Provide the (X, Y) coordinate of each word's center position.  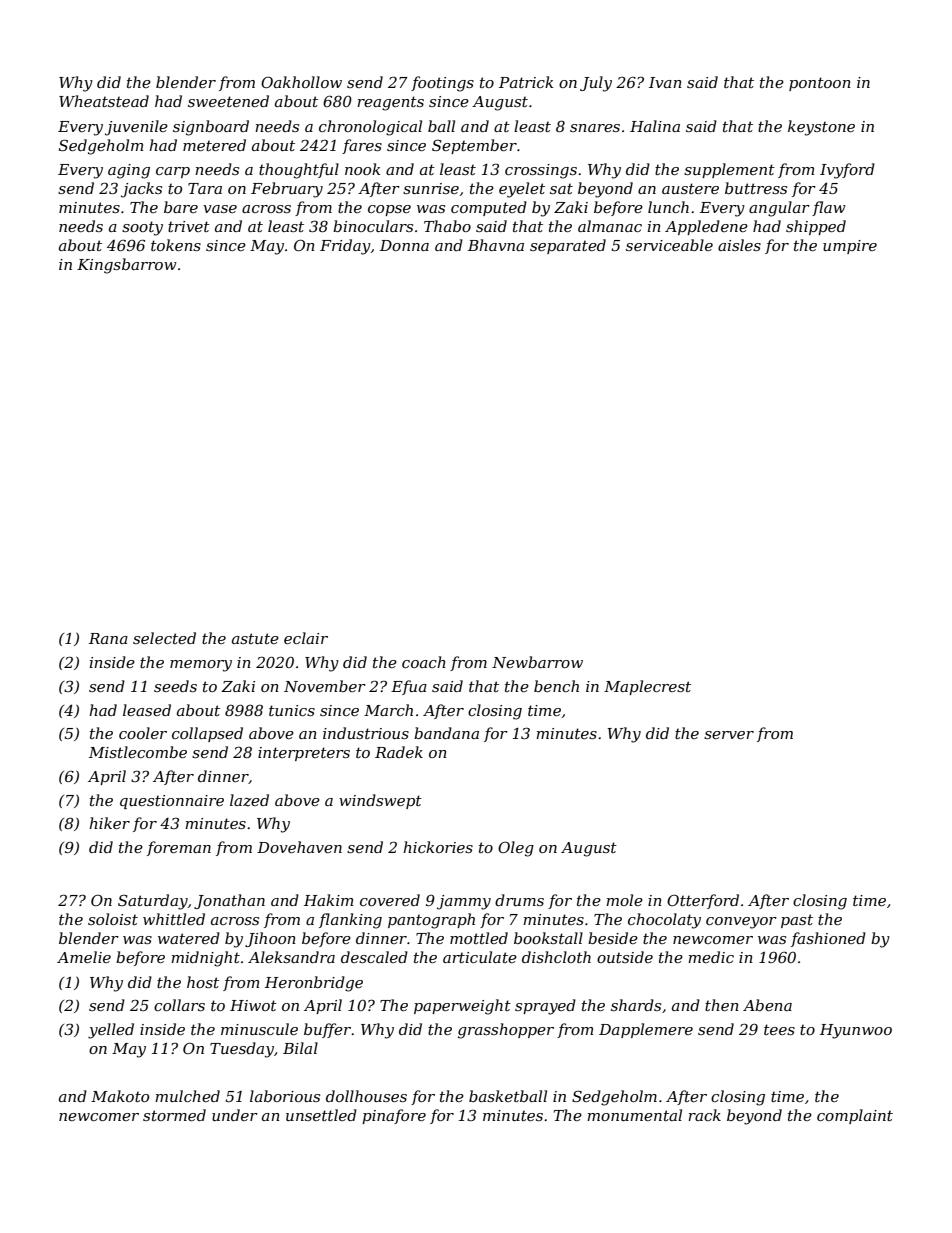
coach (424, 662)
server (729, 735)
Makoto (120, 1096)
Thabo (447, 226)
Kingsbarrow (127, 266)
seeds (175, 686)
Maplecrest (647, 687)
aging (129, 171)
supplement (729, 170)
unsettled (321, 1115)
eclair (306, 638)
